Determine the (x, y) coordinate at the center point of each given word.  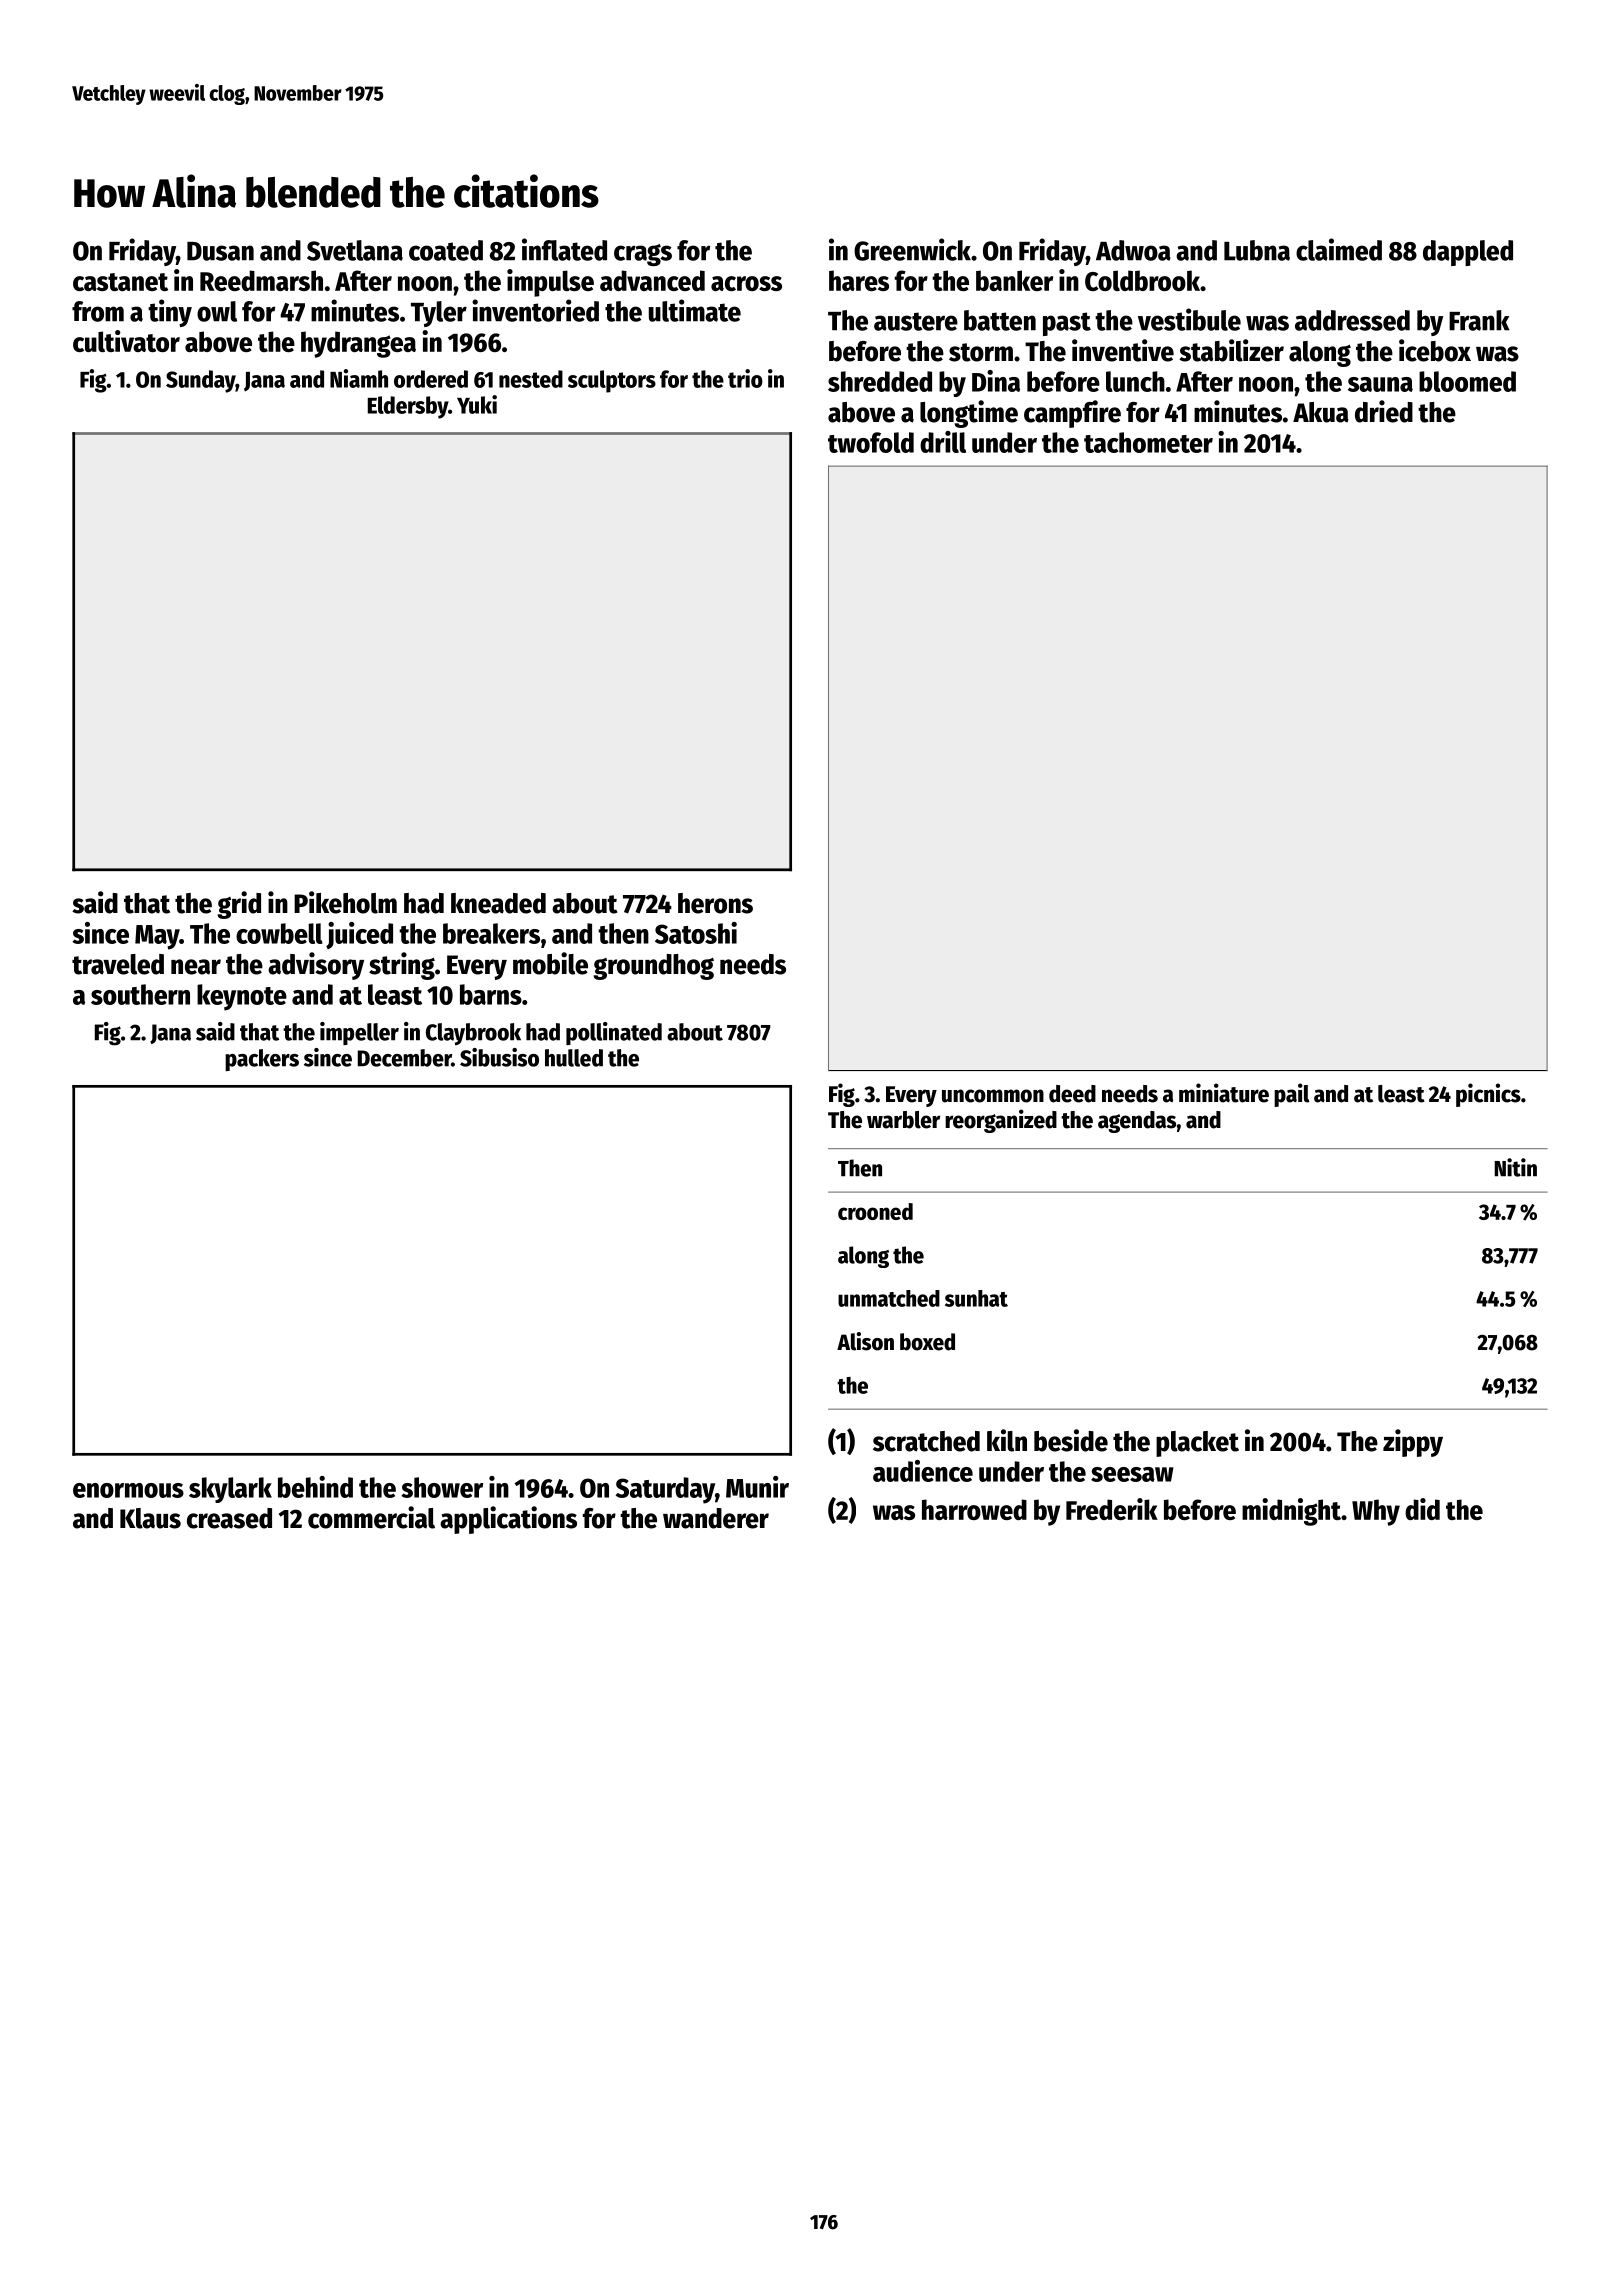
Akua (1321, 412)
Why (1376, 1512)
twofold (871, 442)
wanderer (716, 1518)
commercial (371, 1517)
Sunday (200, 381)
